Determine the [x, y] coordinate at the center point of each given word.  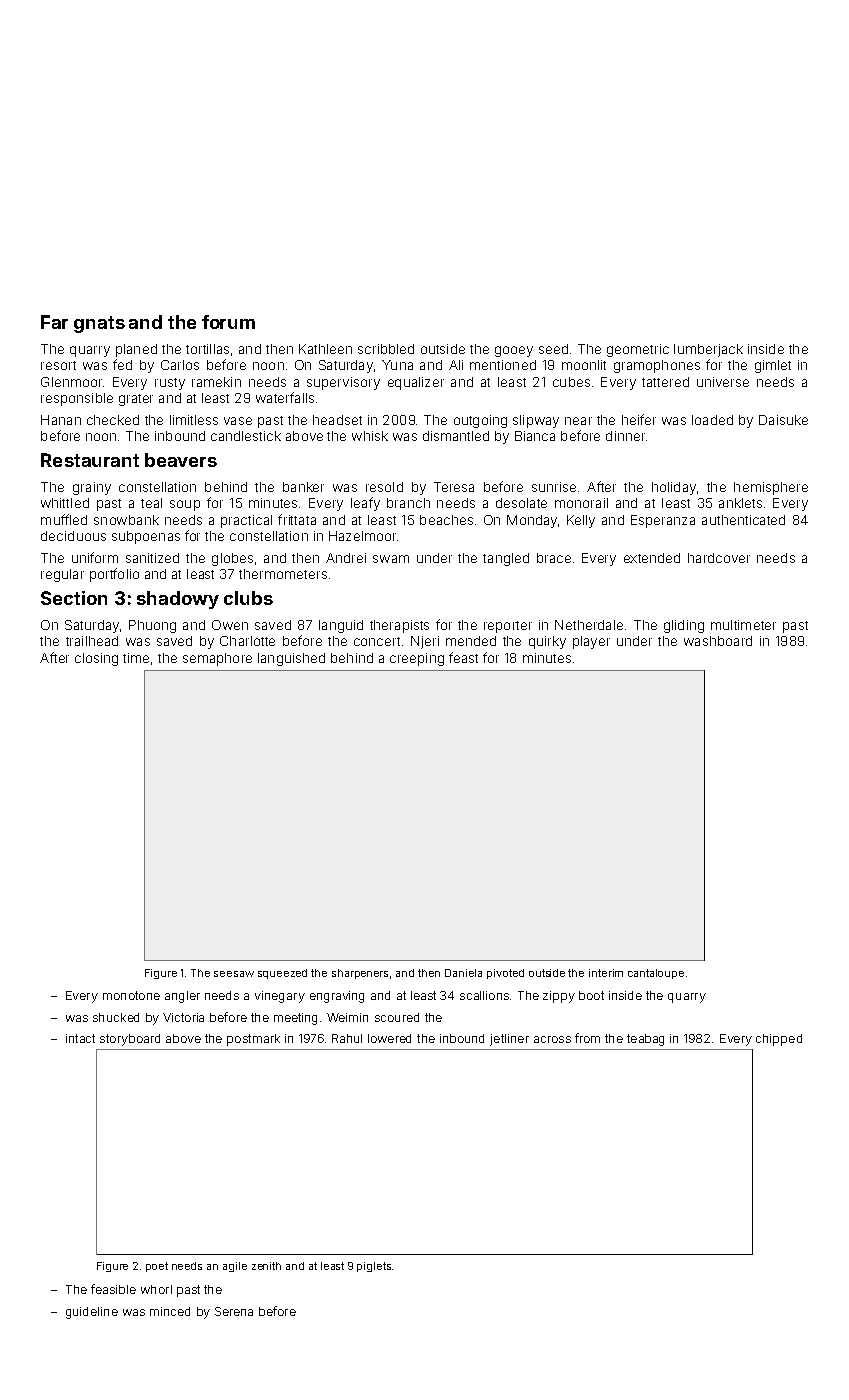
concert [377, 641]
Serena [234, 1311]
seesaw [234, 974]
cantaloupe [656, 974]
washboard [718, 641]
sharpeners [360, 974]
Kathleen [325, 349]
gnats [99, 324]
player [591, 642]
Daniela [463, 973]
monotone [131, 995]
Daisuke [783, 420]
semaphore [217, 659]
